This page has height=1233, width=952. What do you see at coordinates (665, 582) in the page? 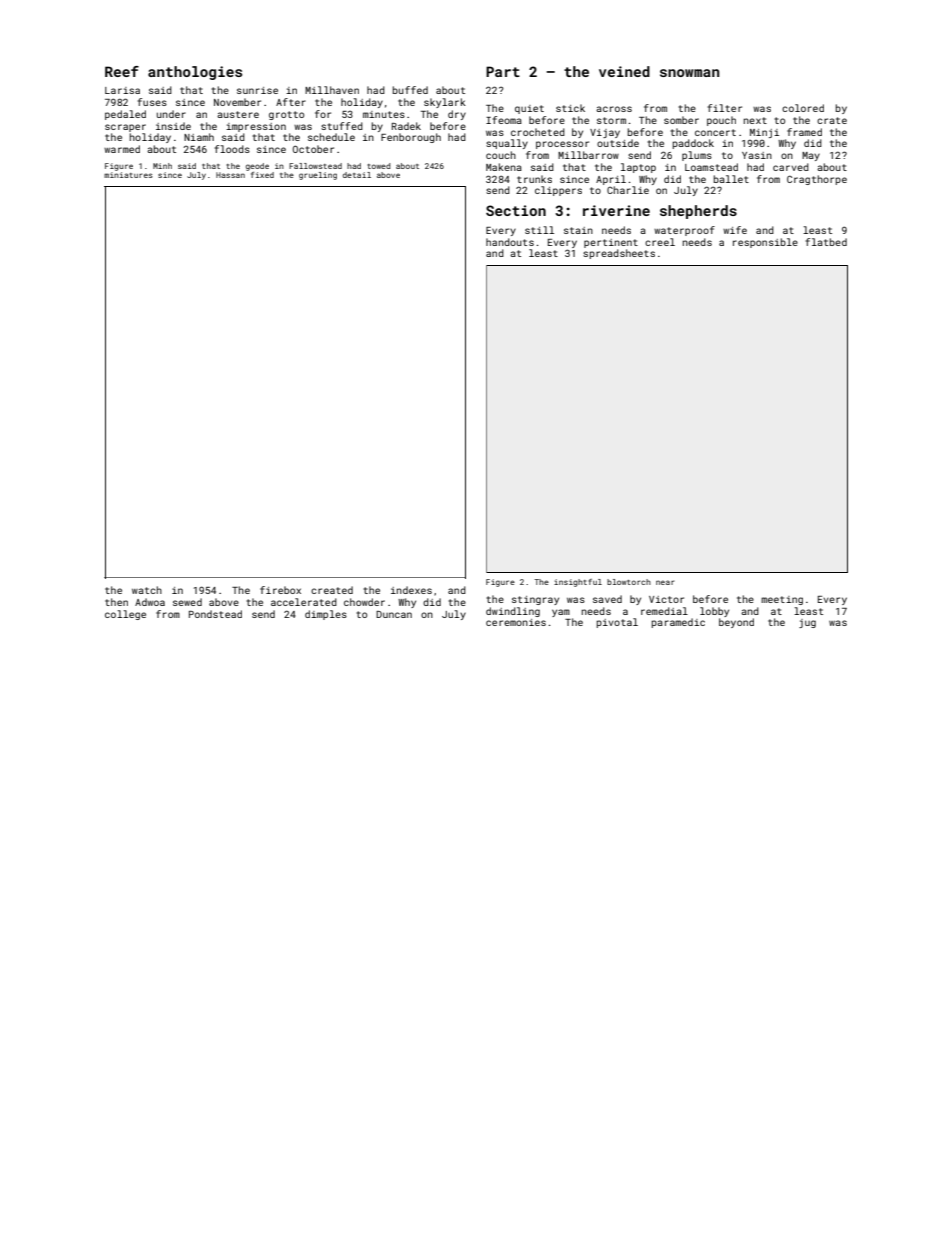
I see `near` at bounding box center [665, 582].
